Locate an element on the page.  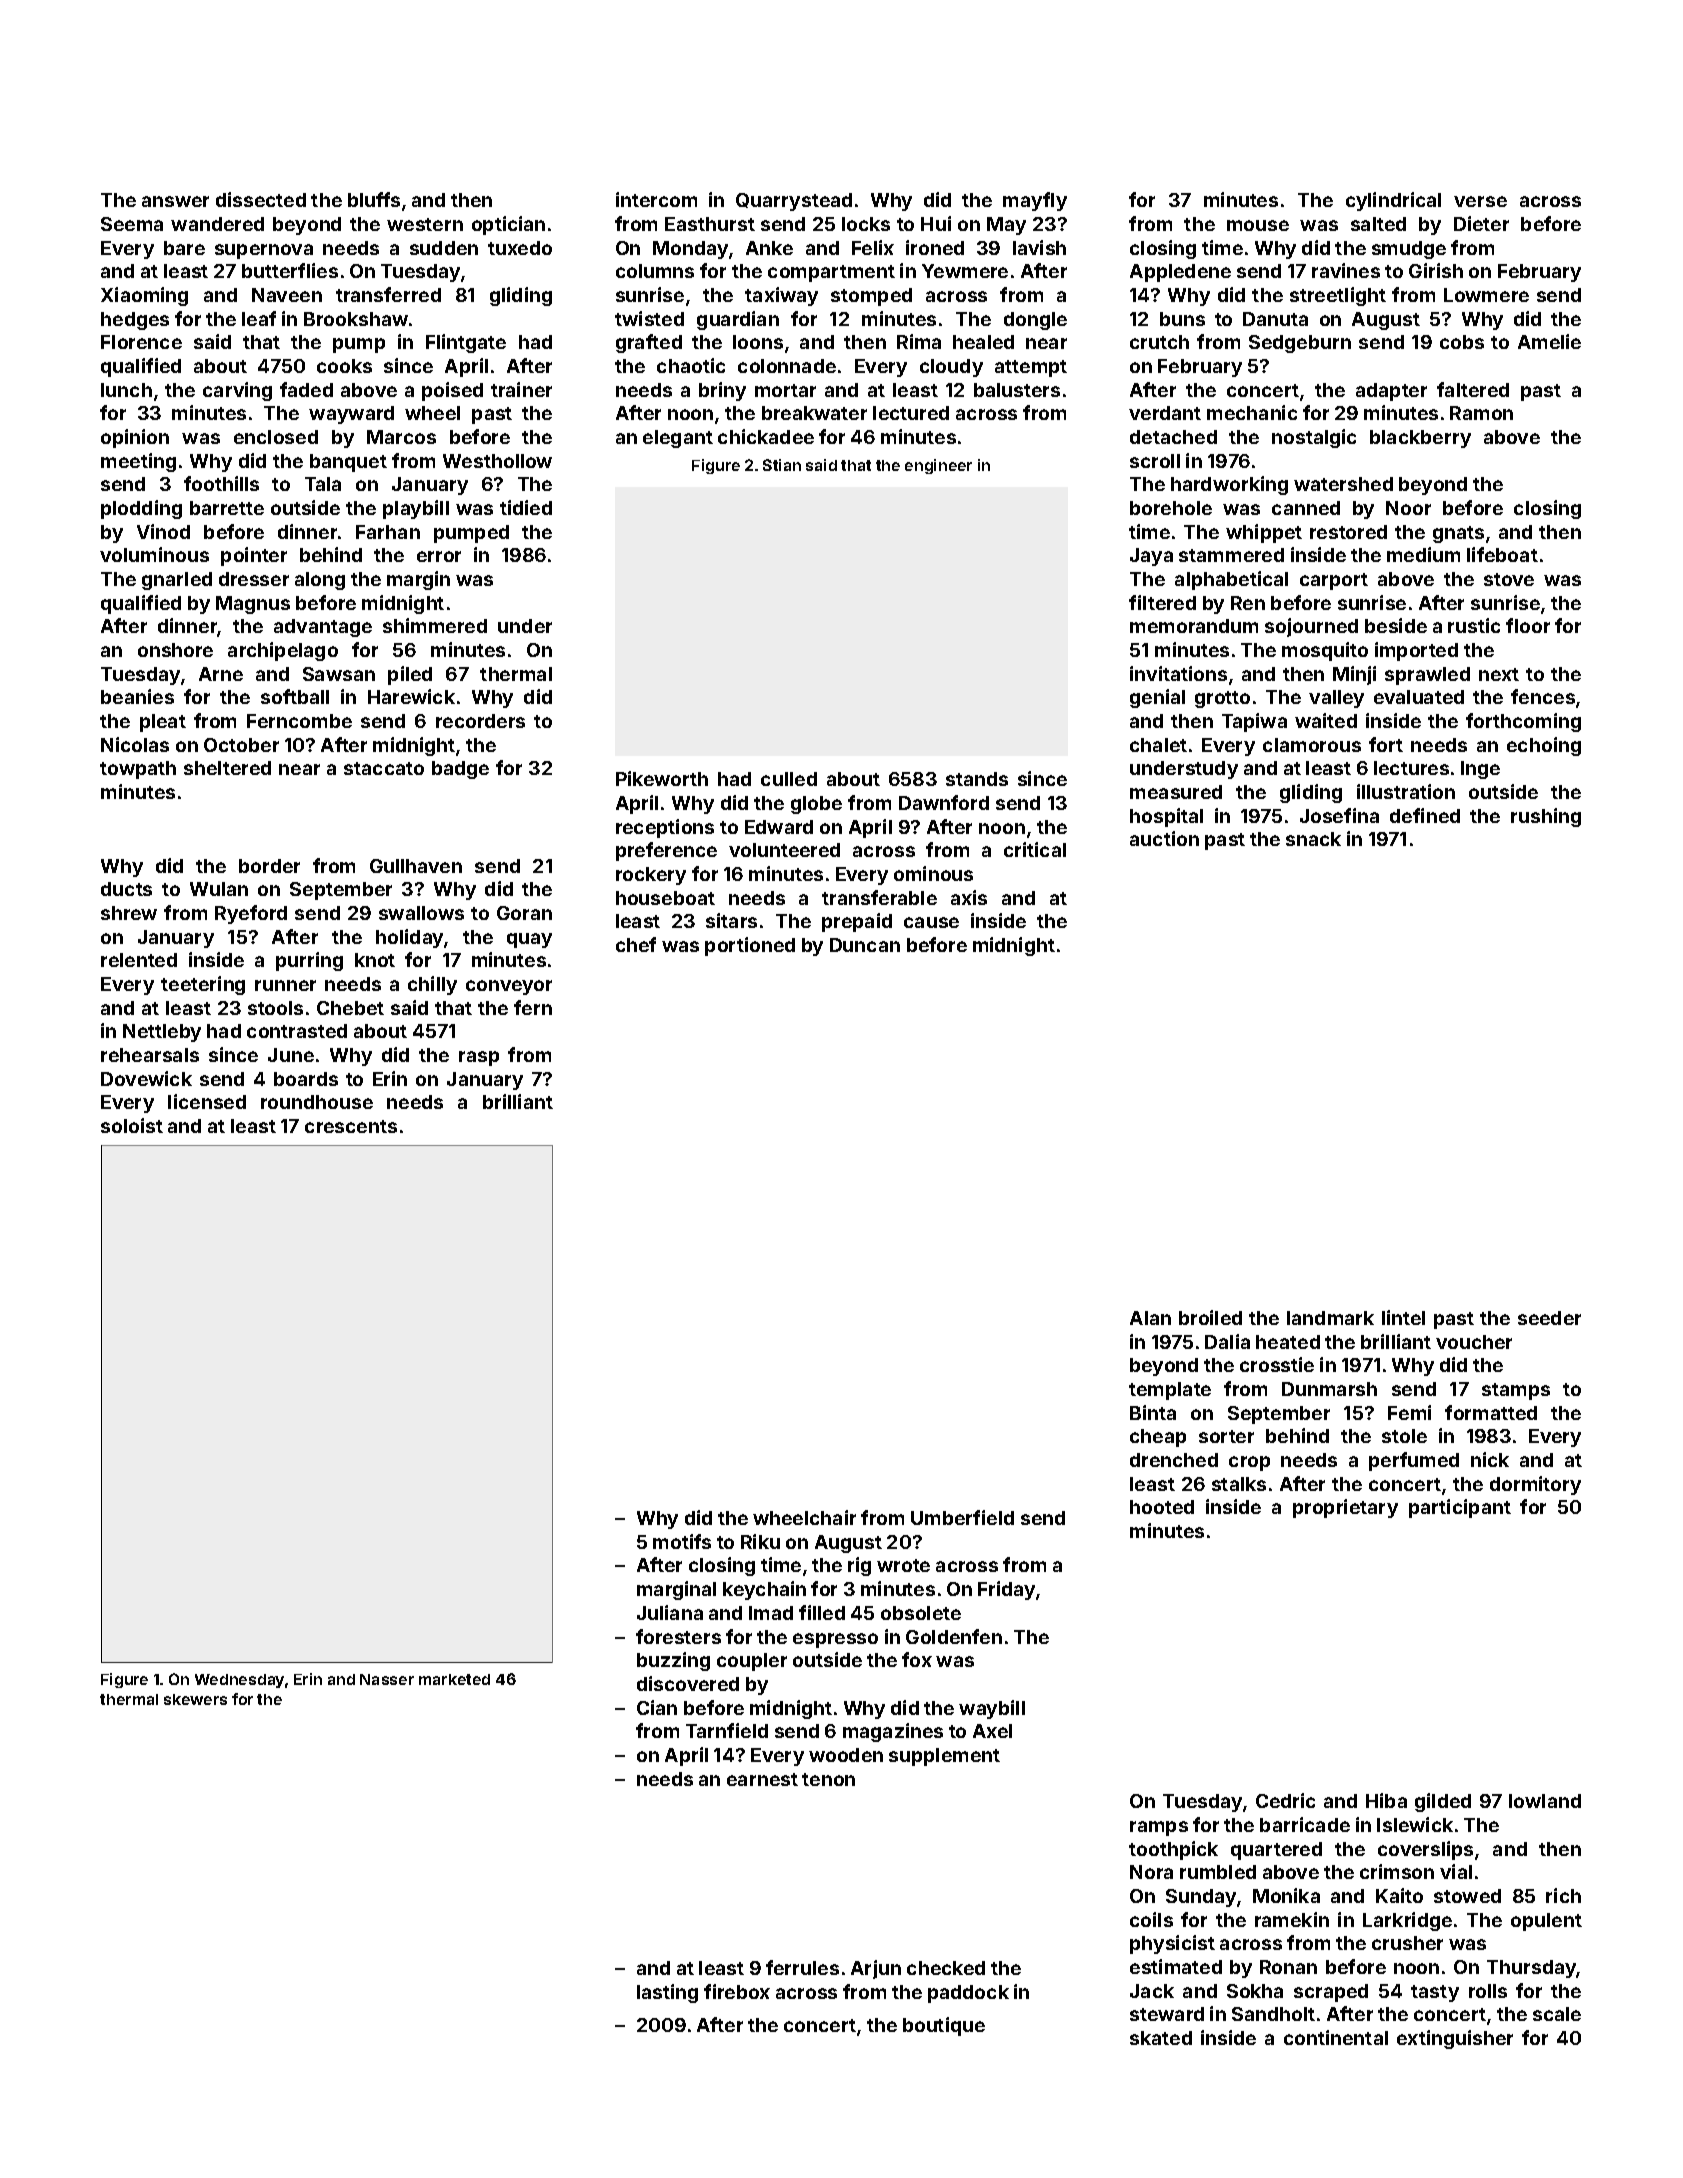
skewers is located at coordinates (195, 1699).
